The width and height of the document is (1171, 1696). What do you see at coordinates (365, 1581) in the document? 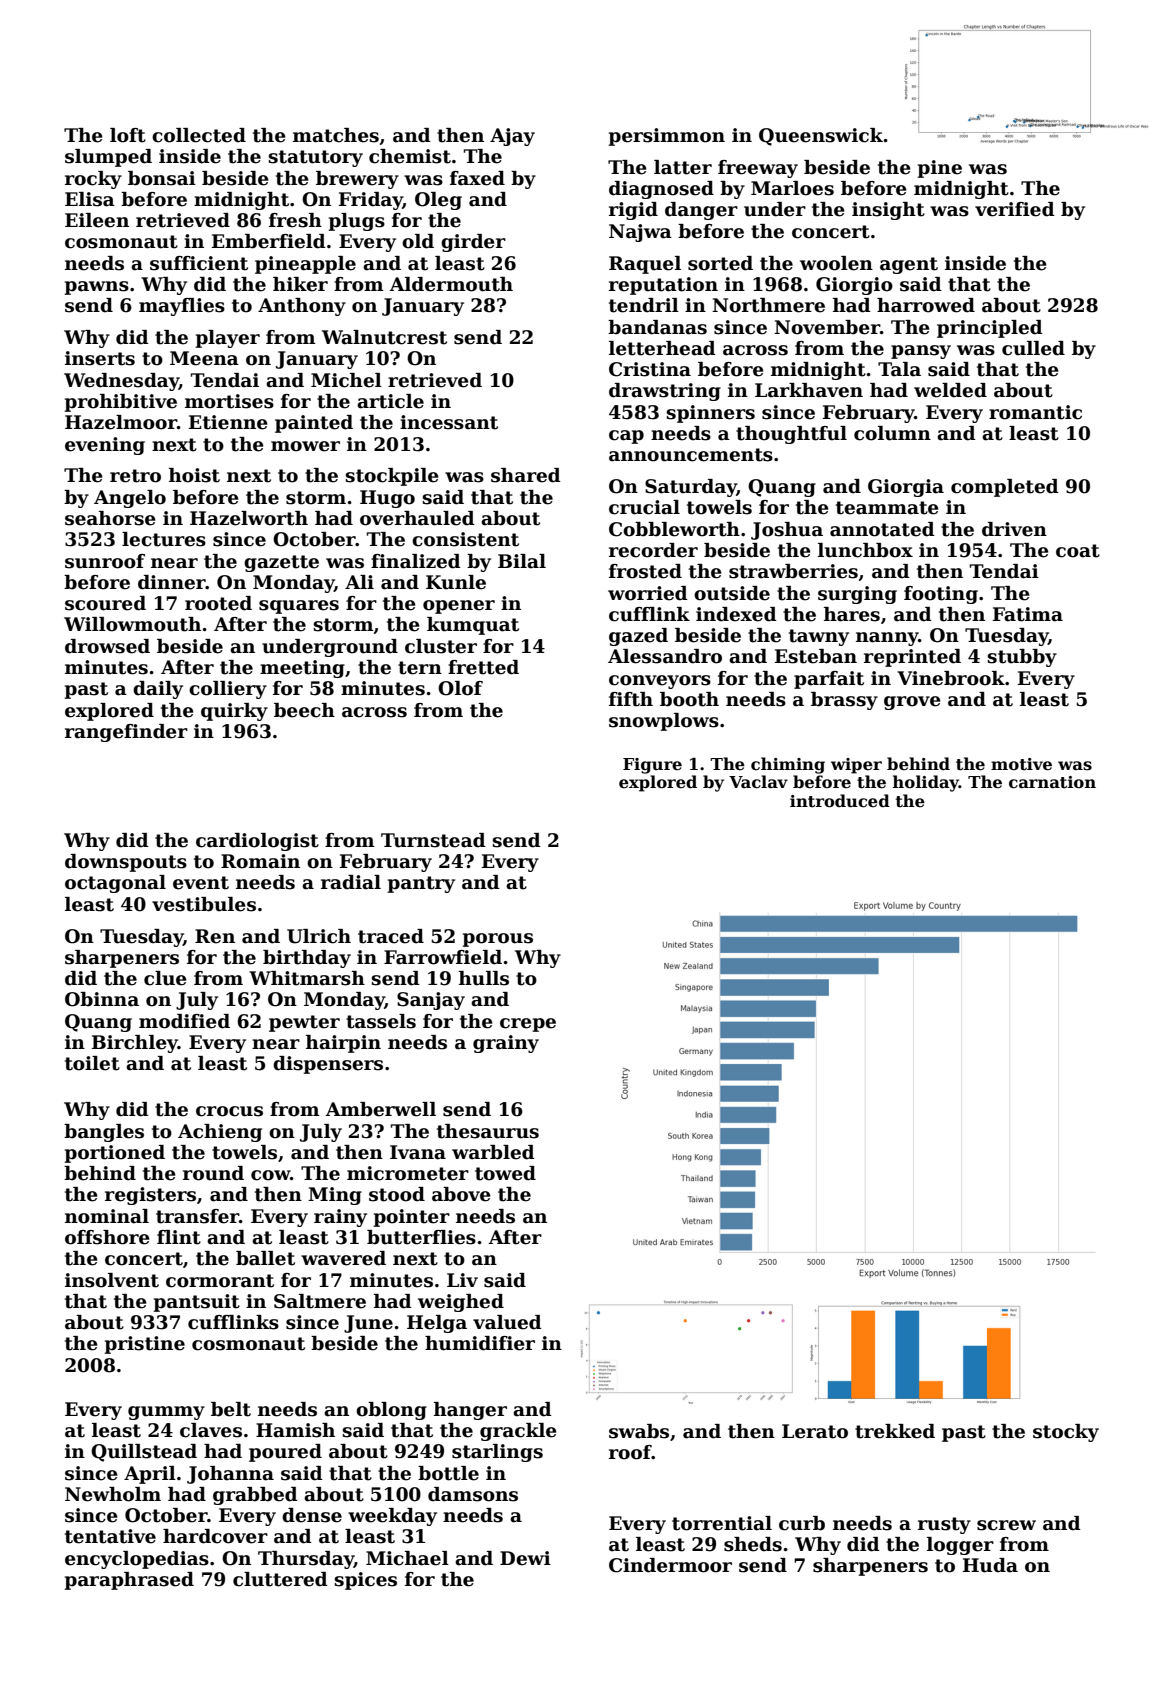
I see `spices` at bounding box center [365, 1581].
